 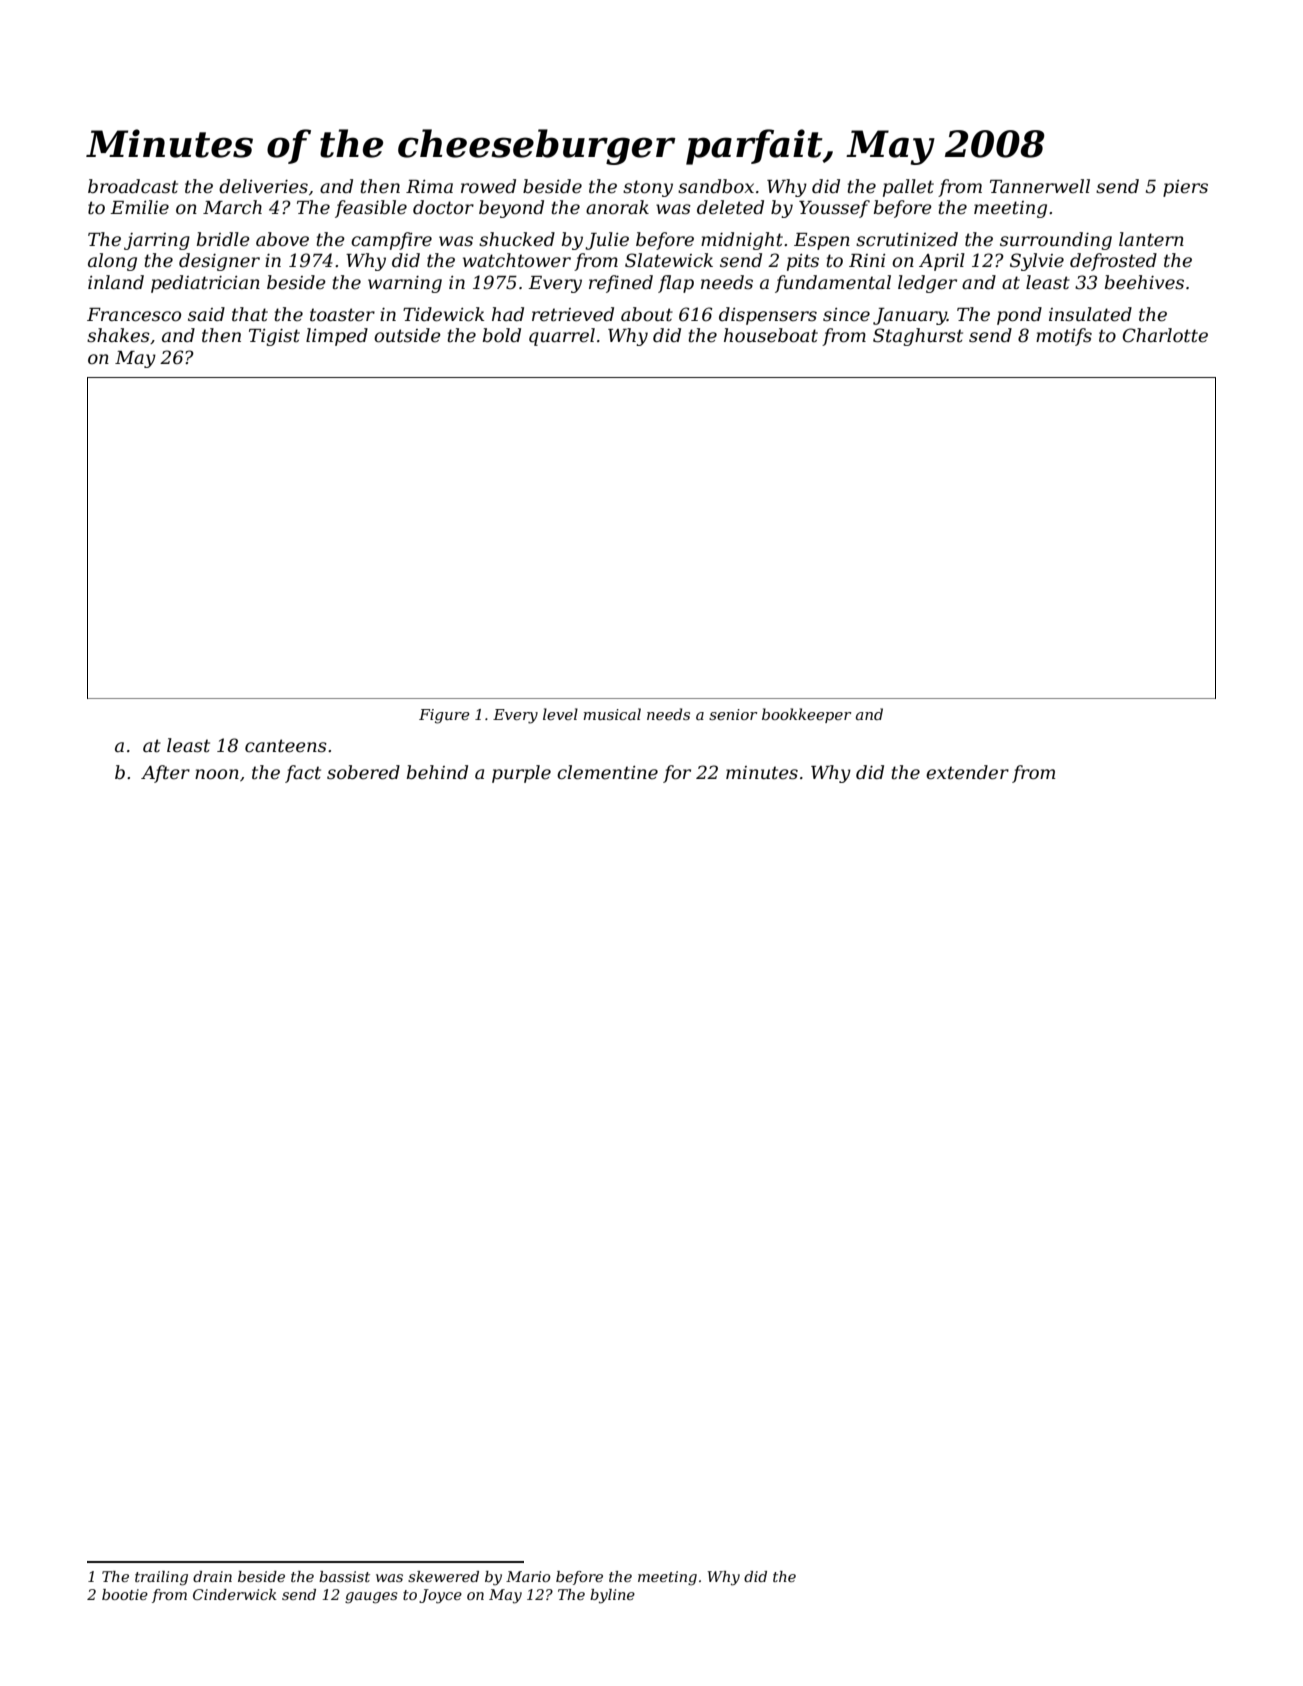 I want to click on clementine, so click(x=607, y=772).
